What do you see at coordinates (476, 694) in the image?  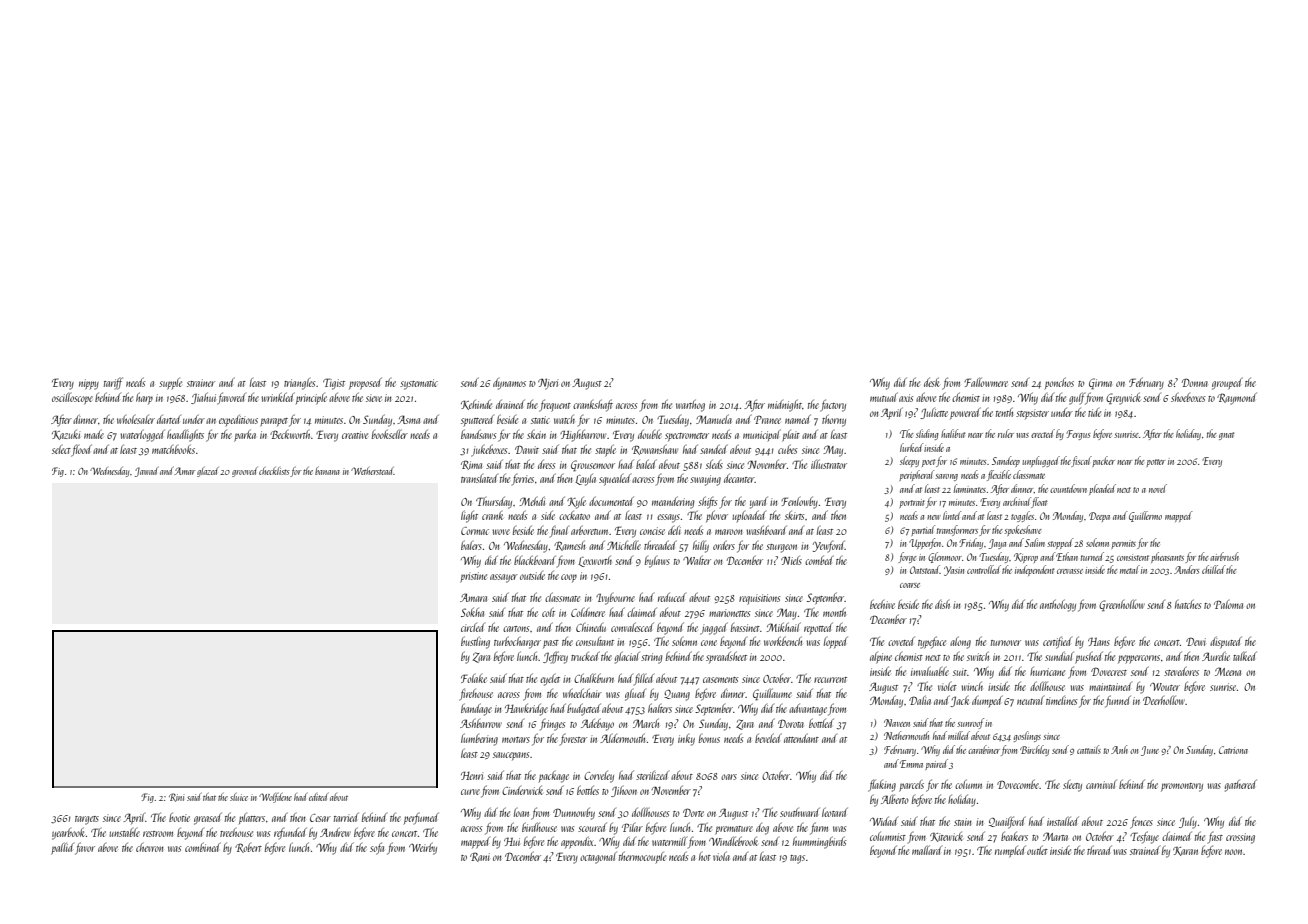 I see `firehouse` at bounding box center [476, 694].
